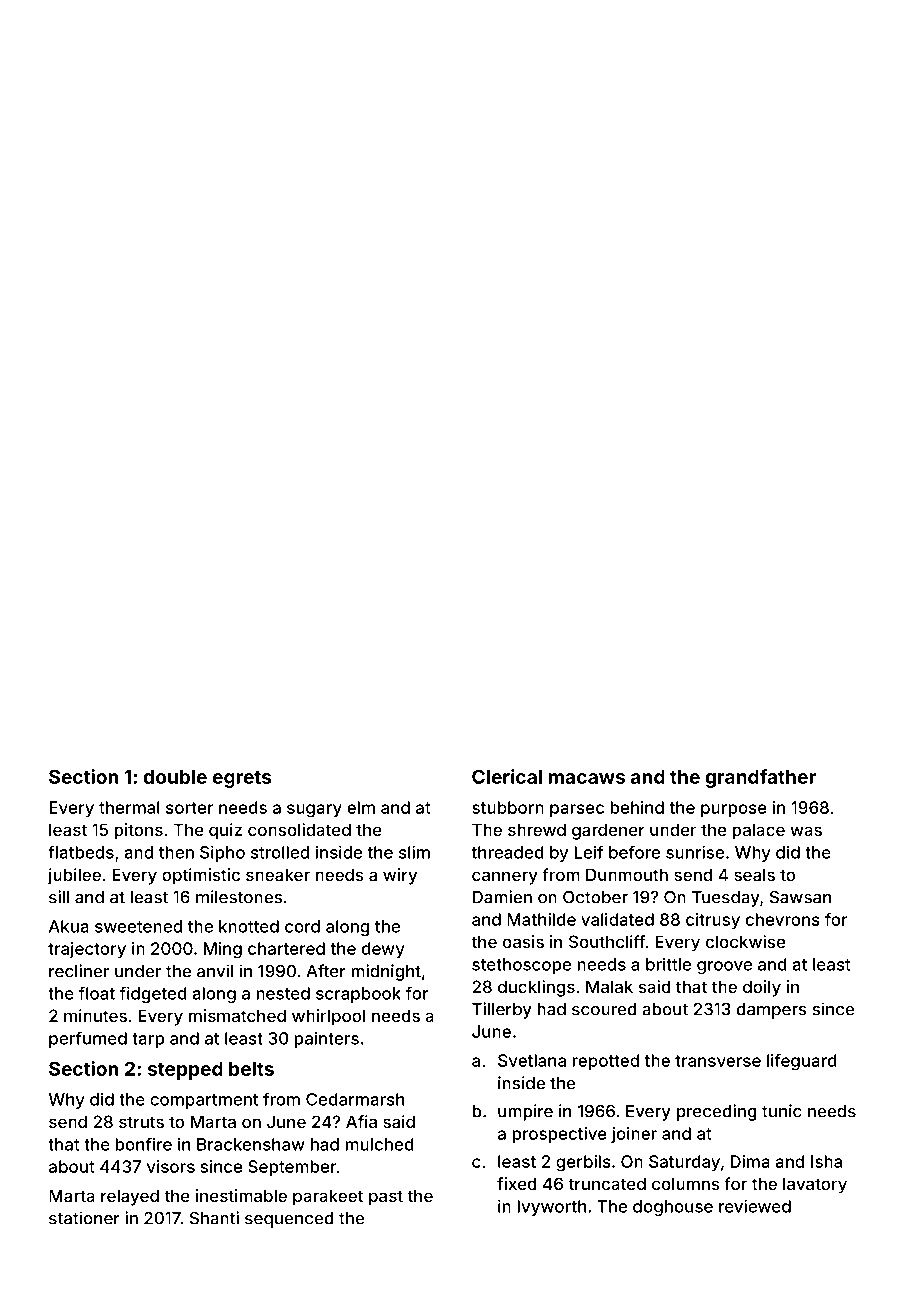 This screenshot has width=908, height=1316. Describe the element at coordinates (185, 1071) in the screenshot. I see `stepped` at that location.
